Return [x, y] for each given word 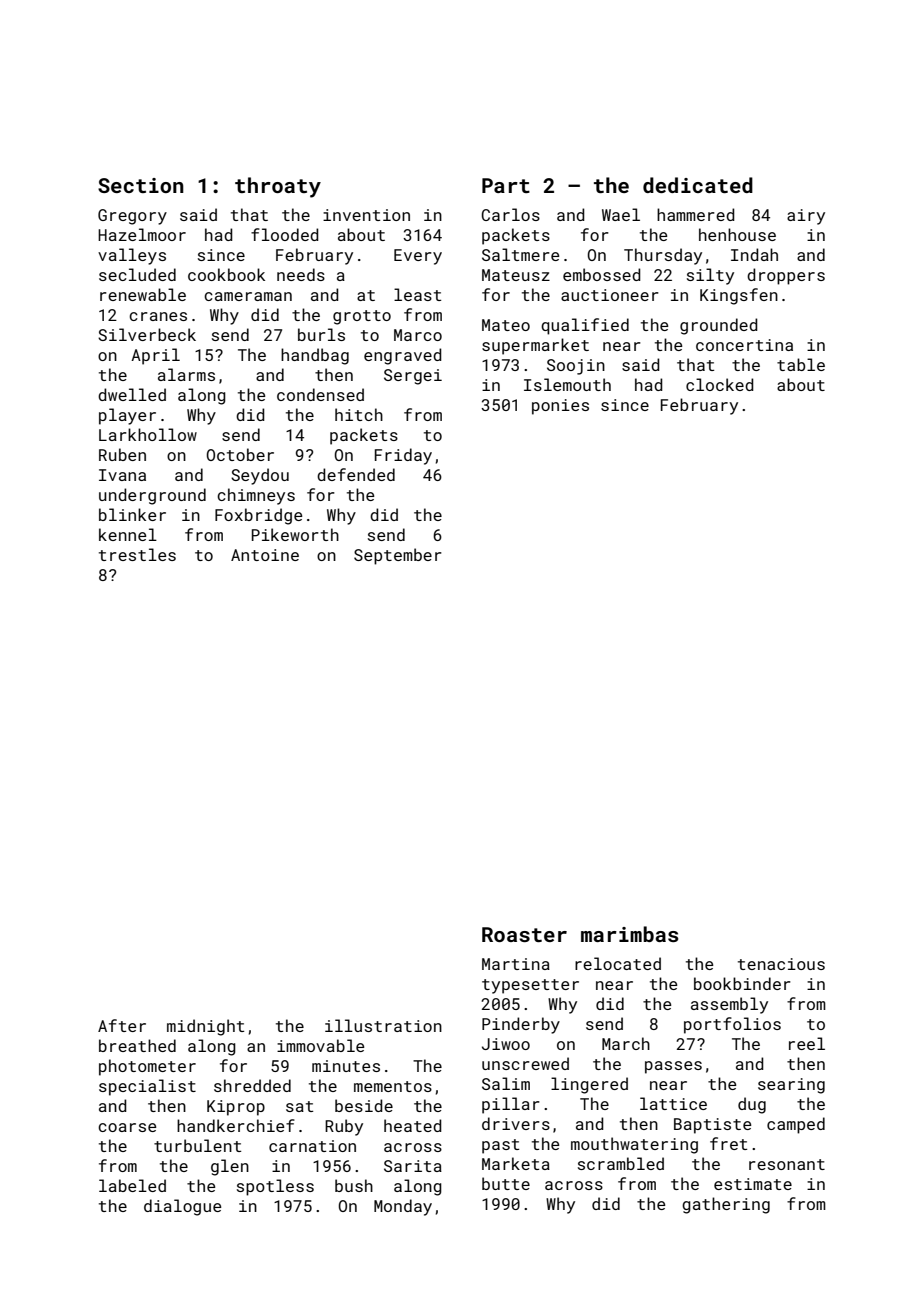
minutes [346, 1066]
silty [710, 276]
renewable [143, 294]
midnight [205, 1027]
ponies [560, 407]
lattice [673, 1103]
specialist [147, 1087]
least [417, 294]
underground [152, 496]
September [398, 556]
